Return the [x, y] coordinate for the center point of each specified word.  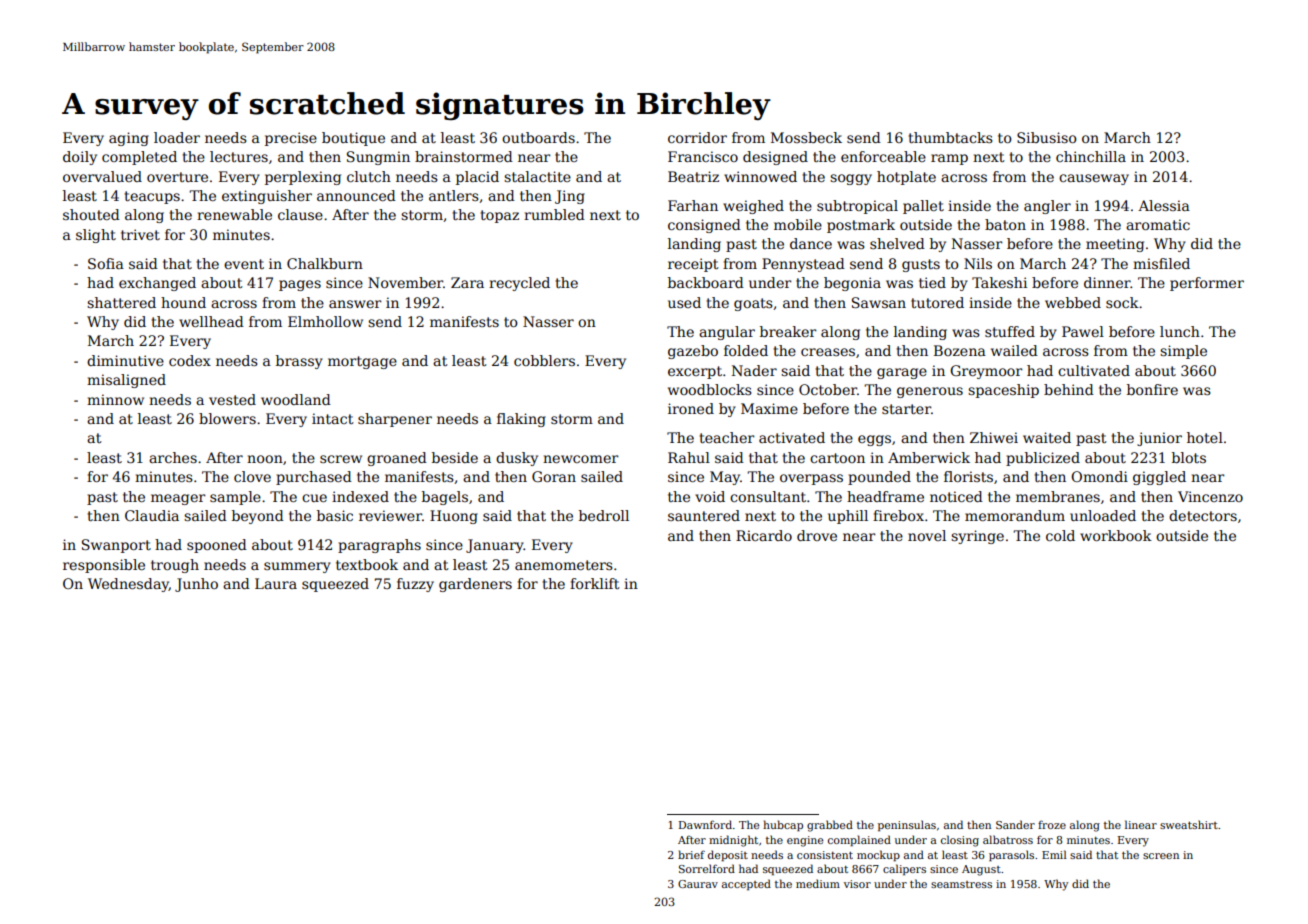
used [684, 302]
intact [332, 418]
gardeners [475, 585]
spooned [217, 546]
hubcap [783, 825]
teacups [152, 197]
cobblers [544, 360]
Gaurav [698, 884]
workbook [1116, 535]
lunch [1180, 331]
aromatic [1158, 224]
